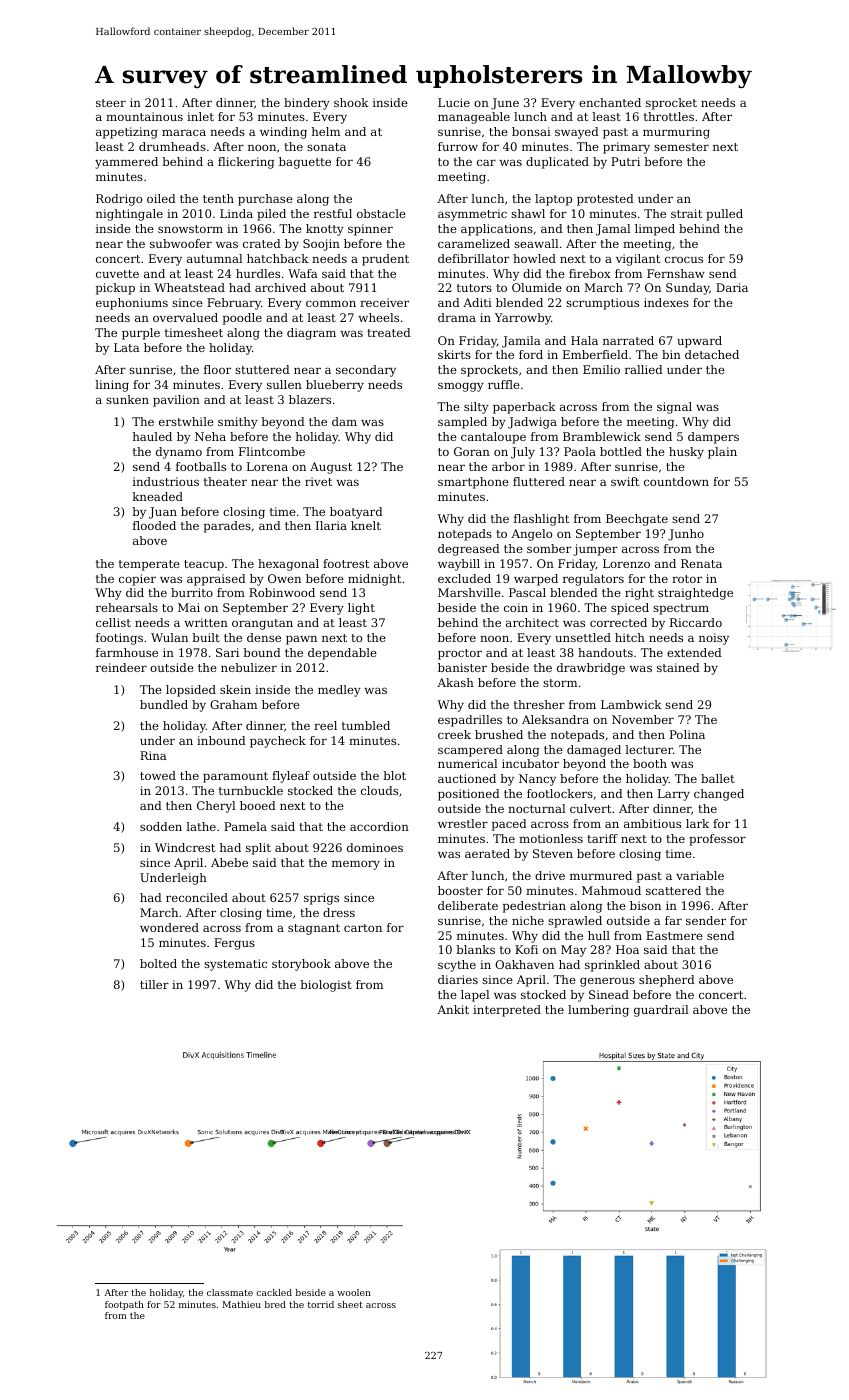 This page has height=1400, width=849. What do you see at coordinates (351, 102) in the page?
I see `shook` at bounding box center [351, 102].
